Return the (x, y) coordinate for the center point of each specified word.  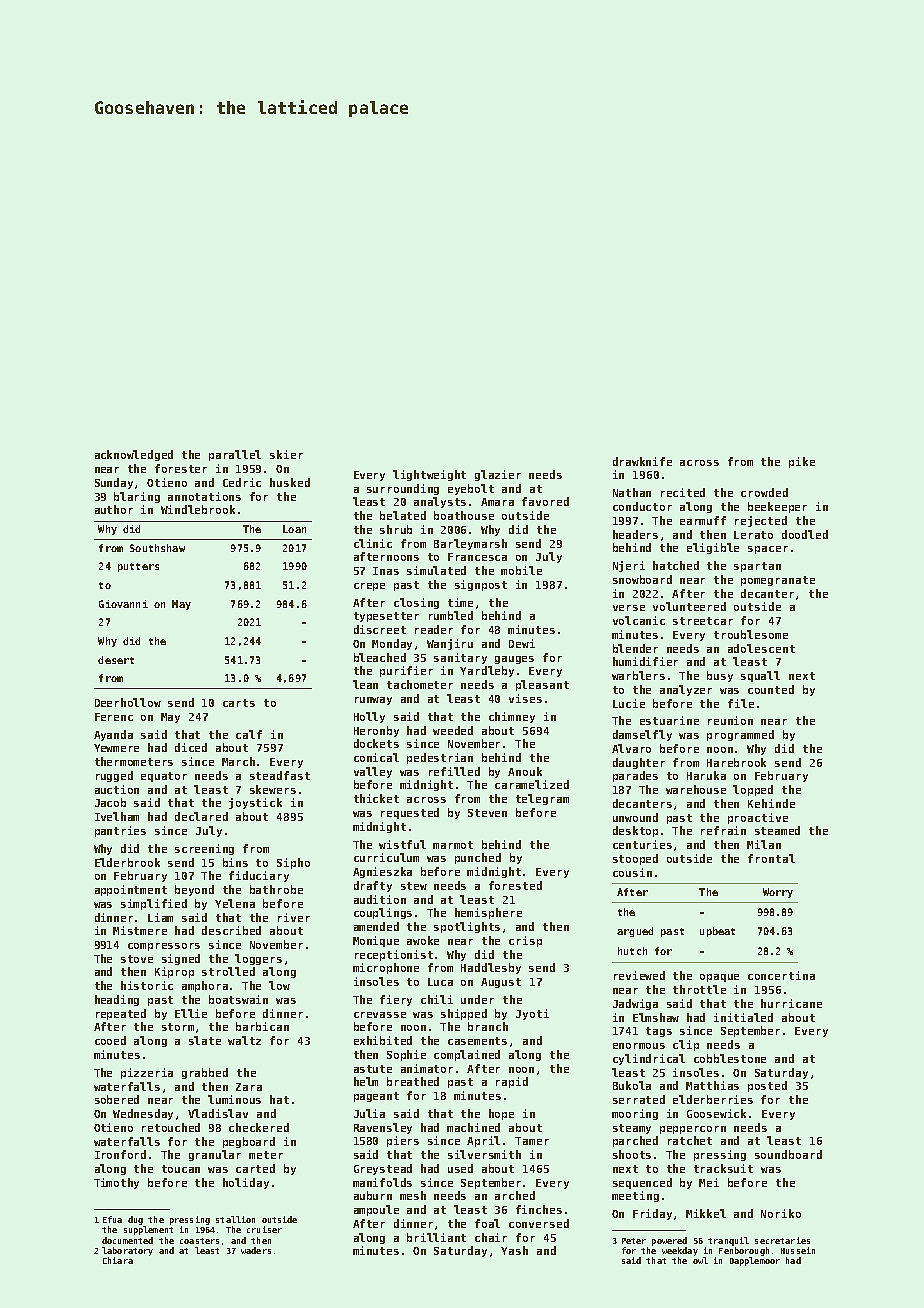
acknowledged (134, 455)
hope (501, 1114)
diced (191, 747)
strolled (228, 971)
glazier (498, 475)
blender (635, 648)
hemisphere (488, 913)
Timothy (116, 1183)
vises (525, 698)
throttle (699, 989)
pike (802, 462)
